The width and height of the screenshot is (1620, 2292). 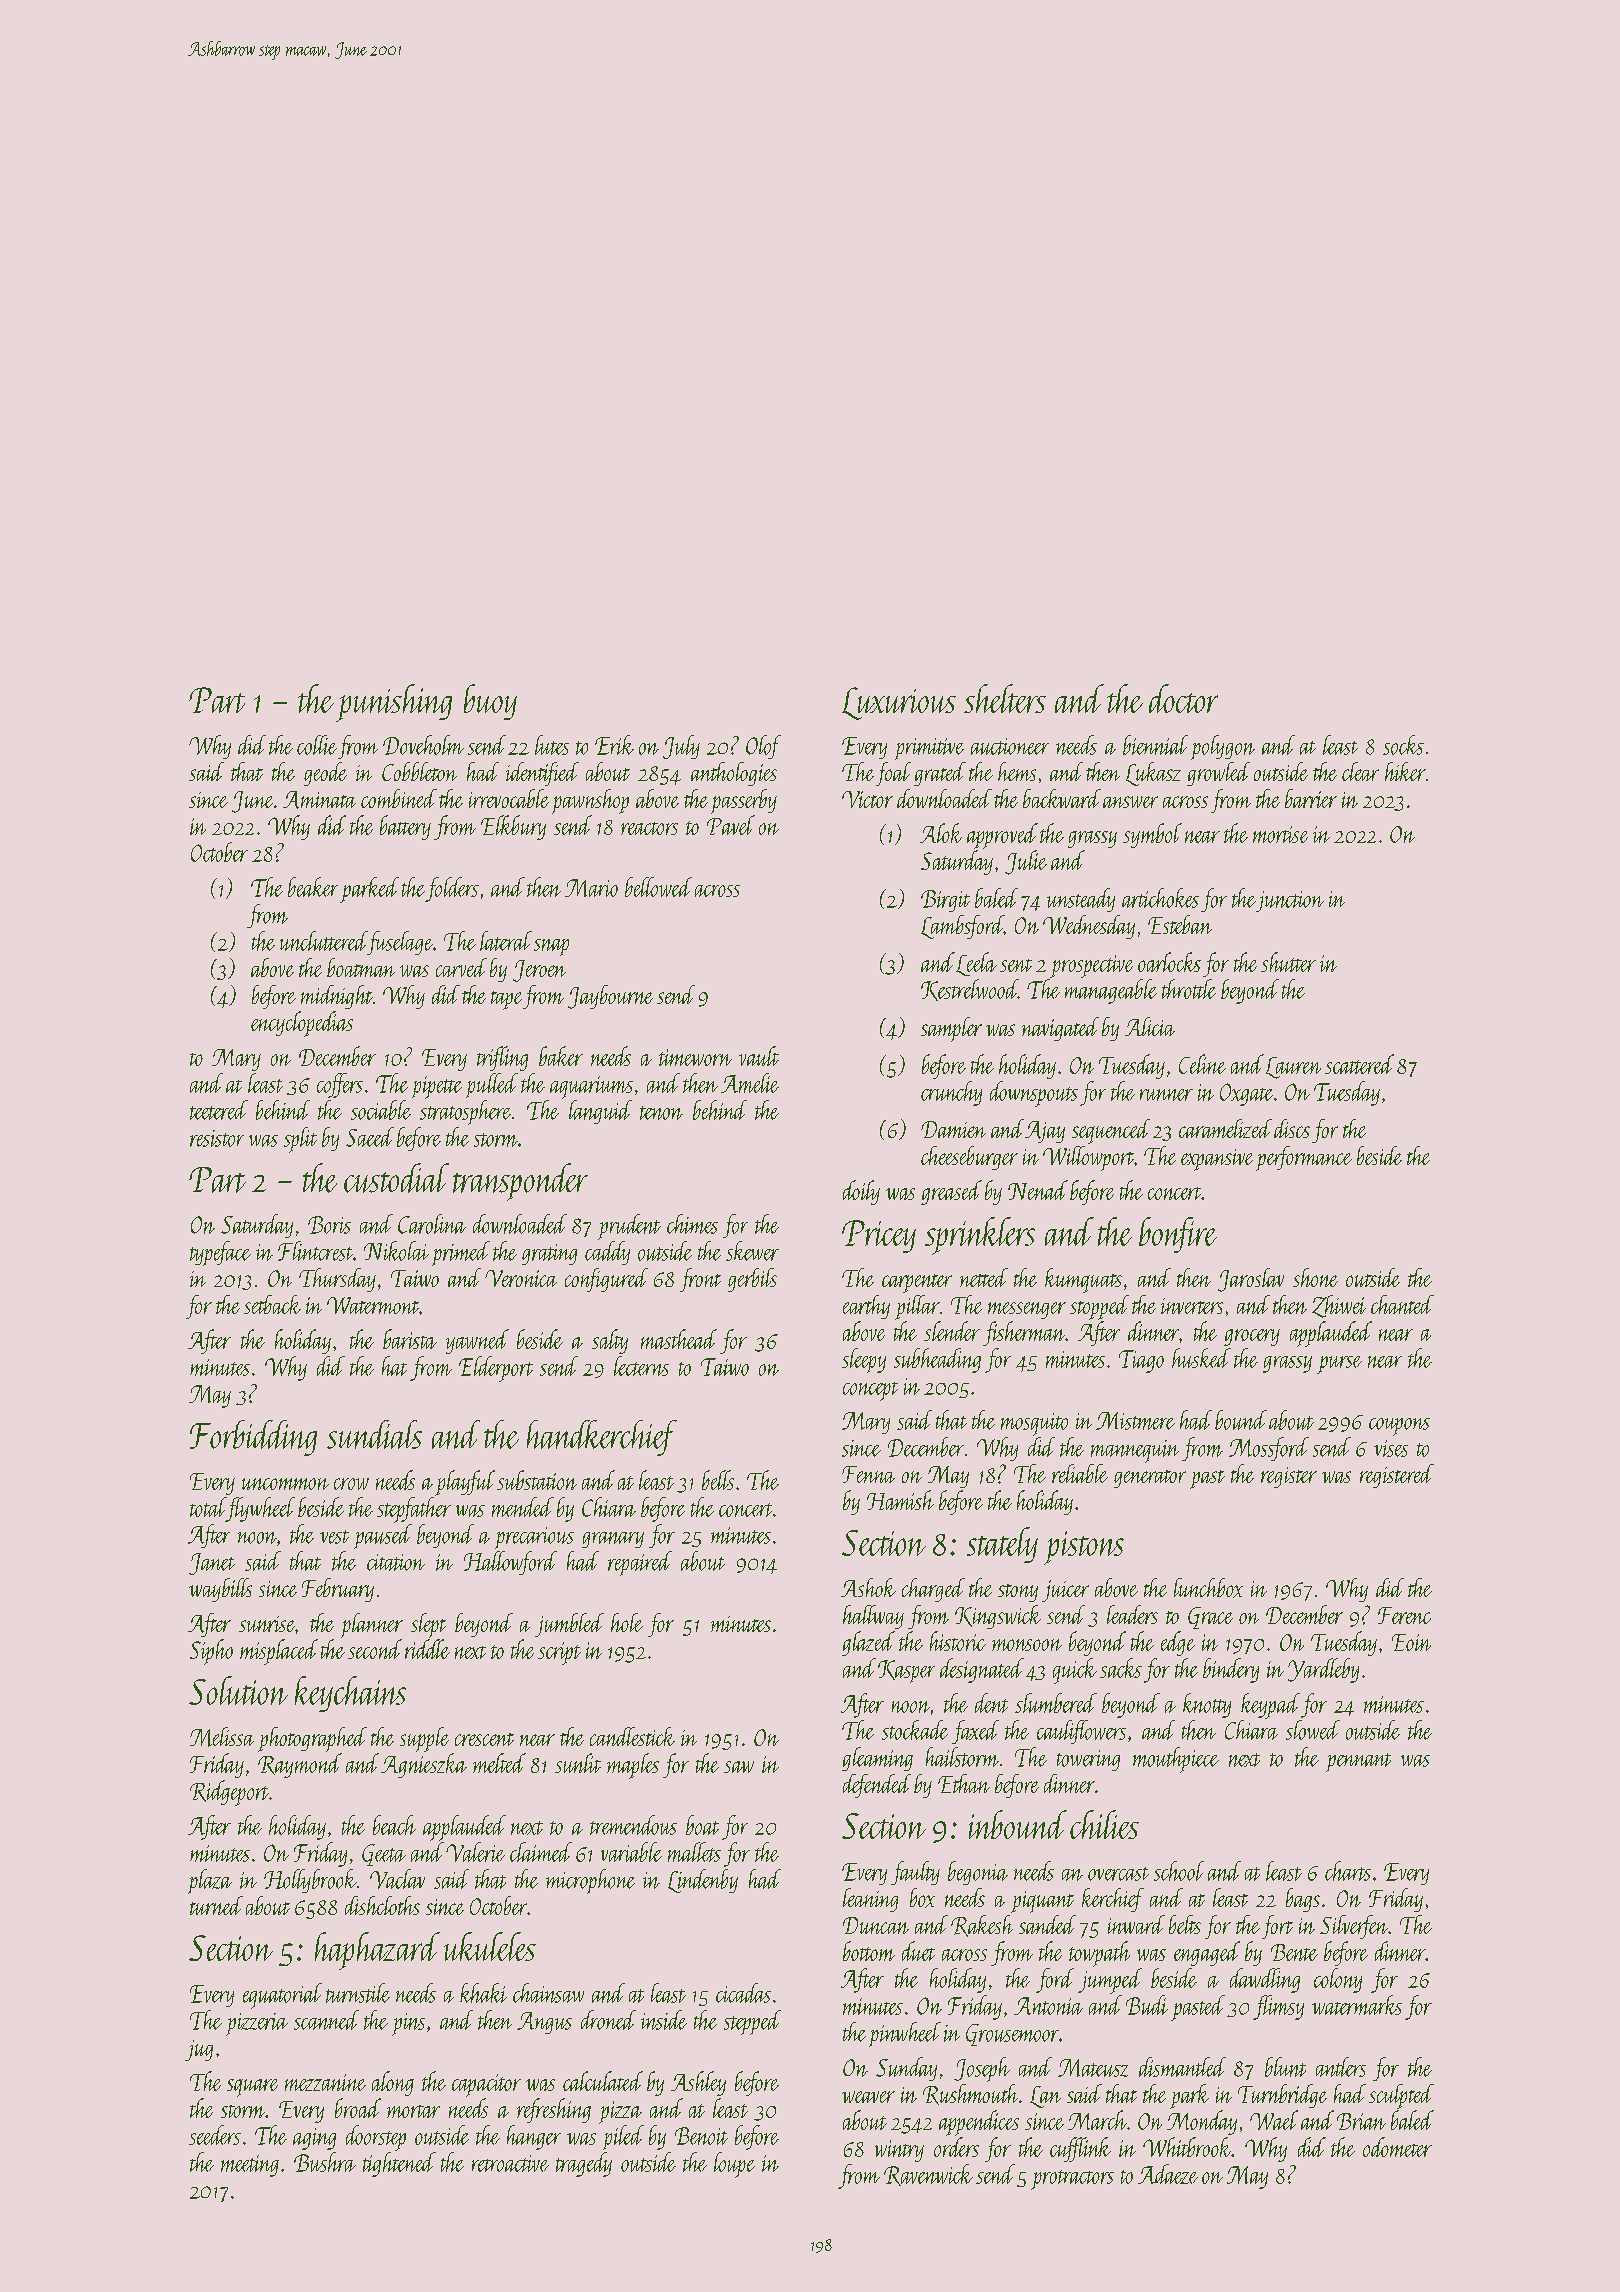 What do you see at coordinates (1183, 698) in the screenshot?
I see `doctor` at bounding box center [1183, 698].
